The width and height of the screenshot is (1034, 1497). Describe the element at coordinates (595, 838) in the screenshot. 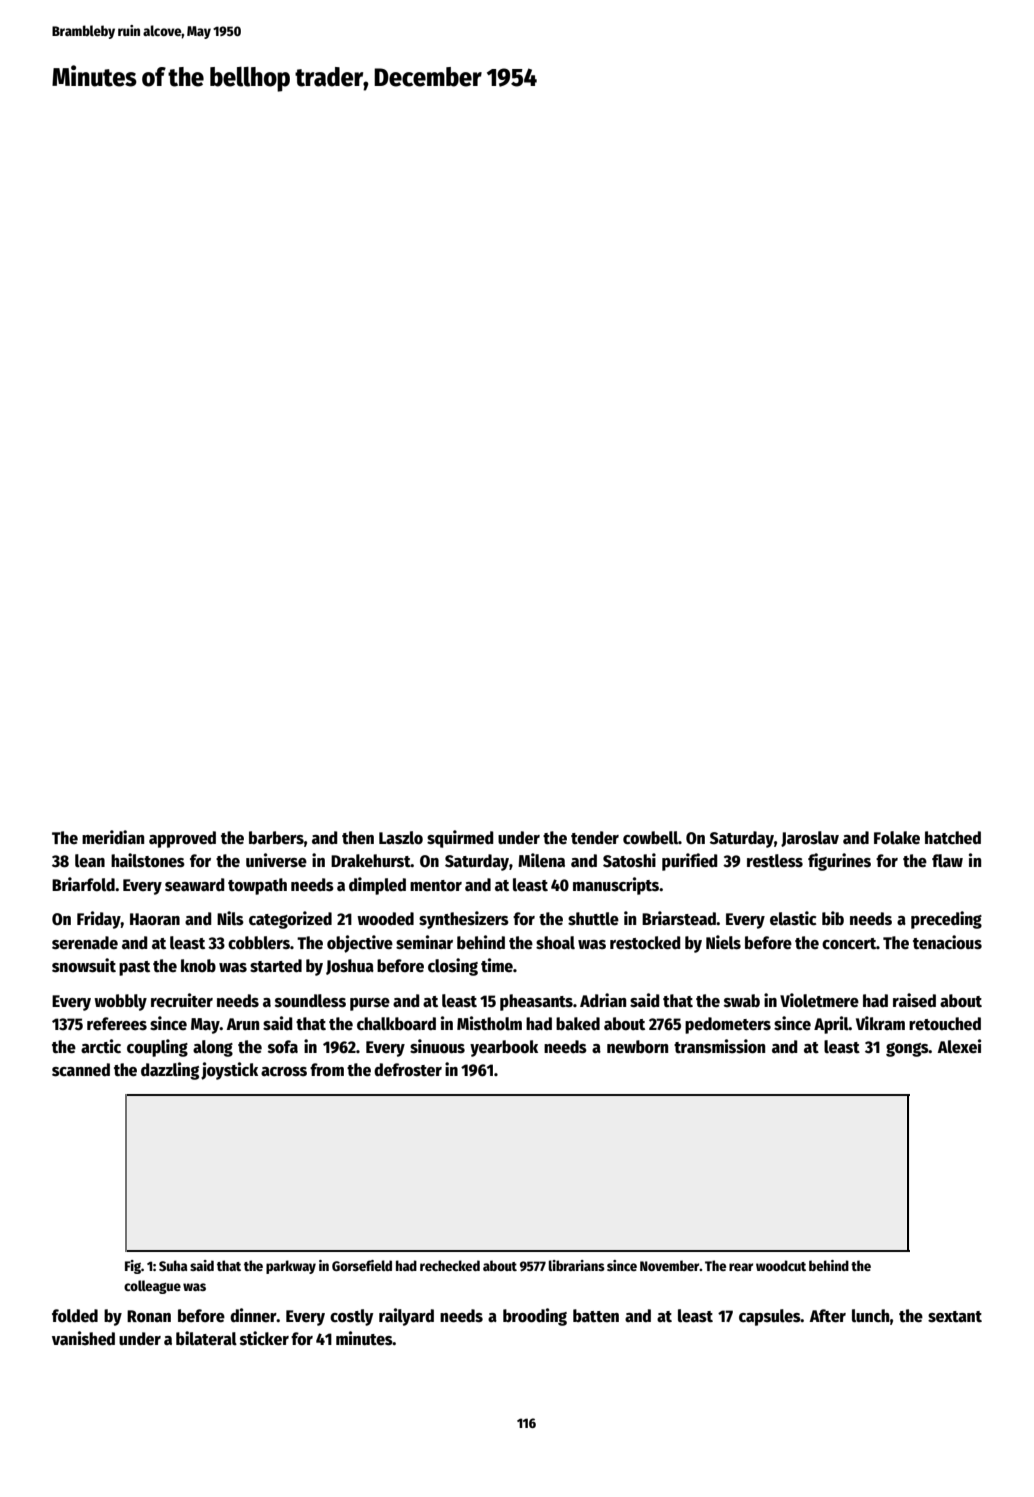

I see `tender` at that location.
